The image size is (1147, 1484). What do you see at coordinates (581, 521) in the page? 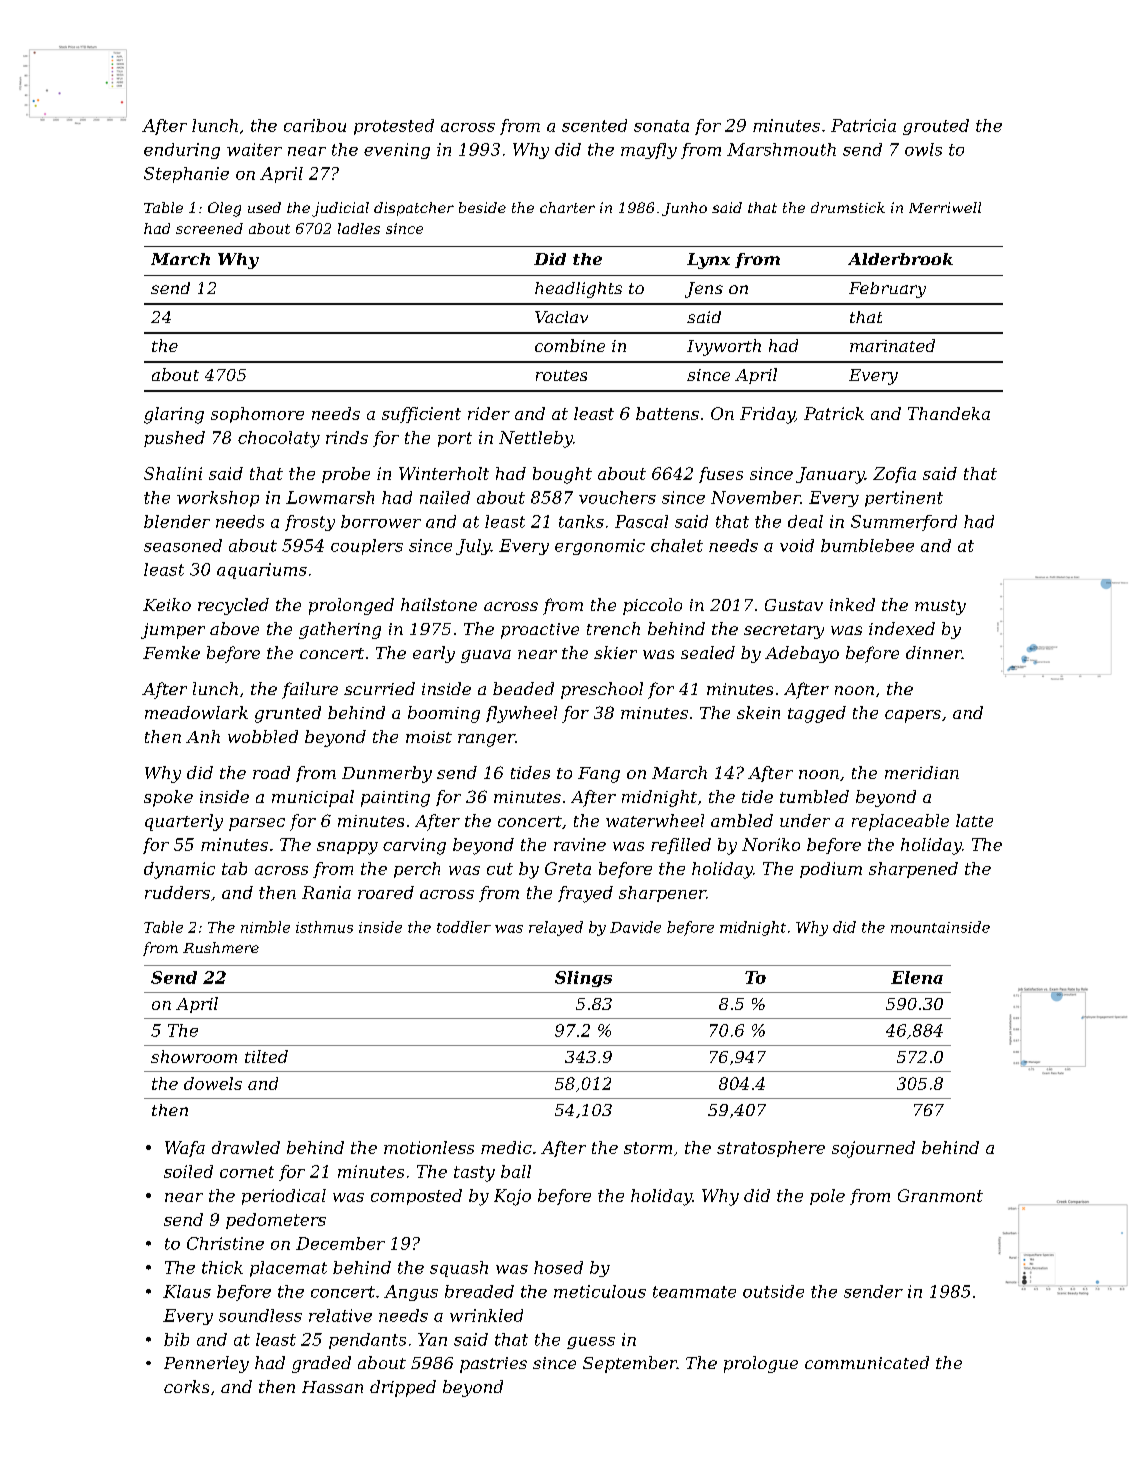
I see `tanks` at bounding box center [581, 521].
